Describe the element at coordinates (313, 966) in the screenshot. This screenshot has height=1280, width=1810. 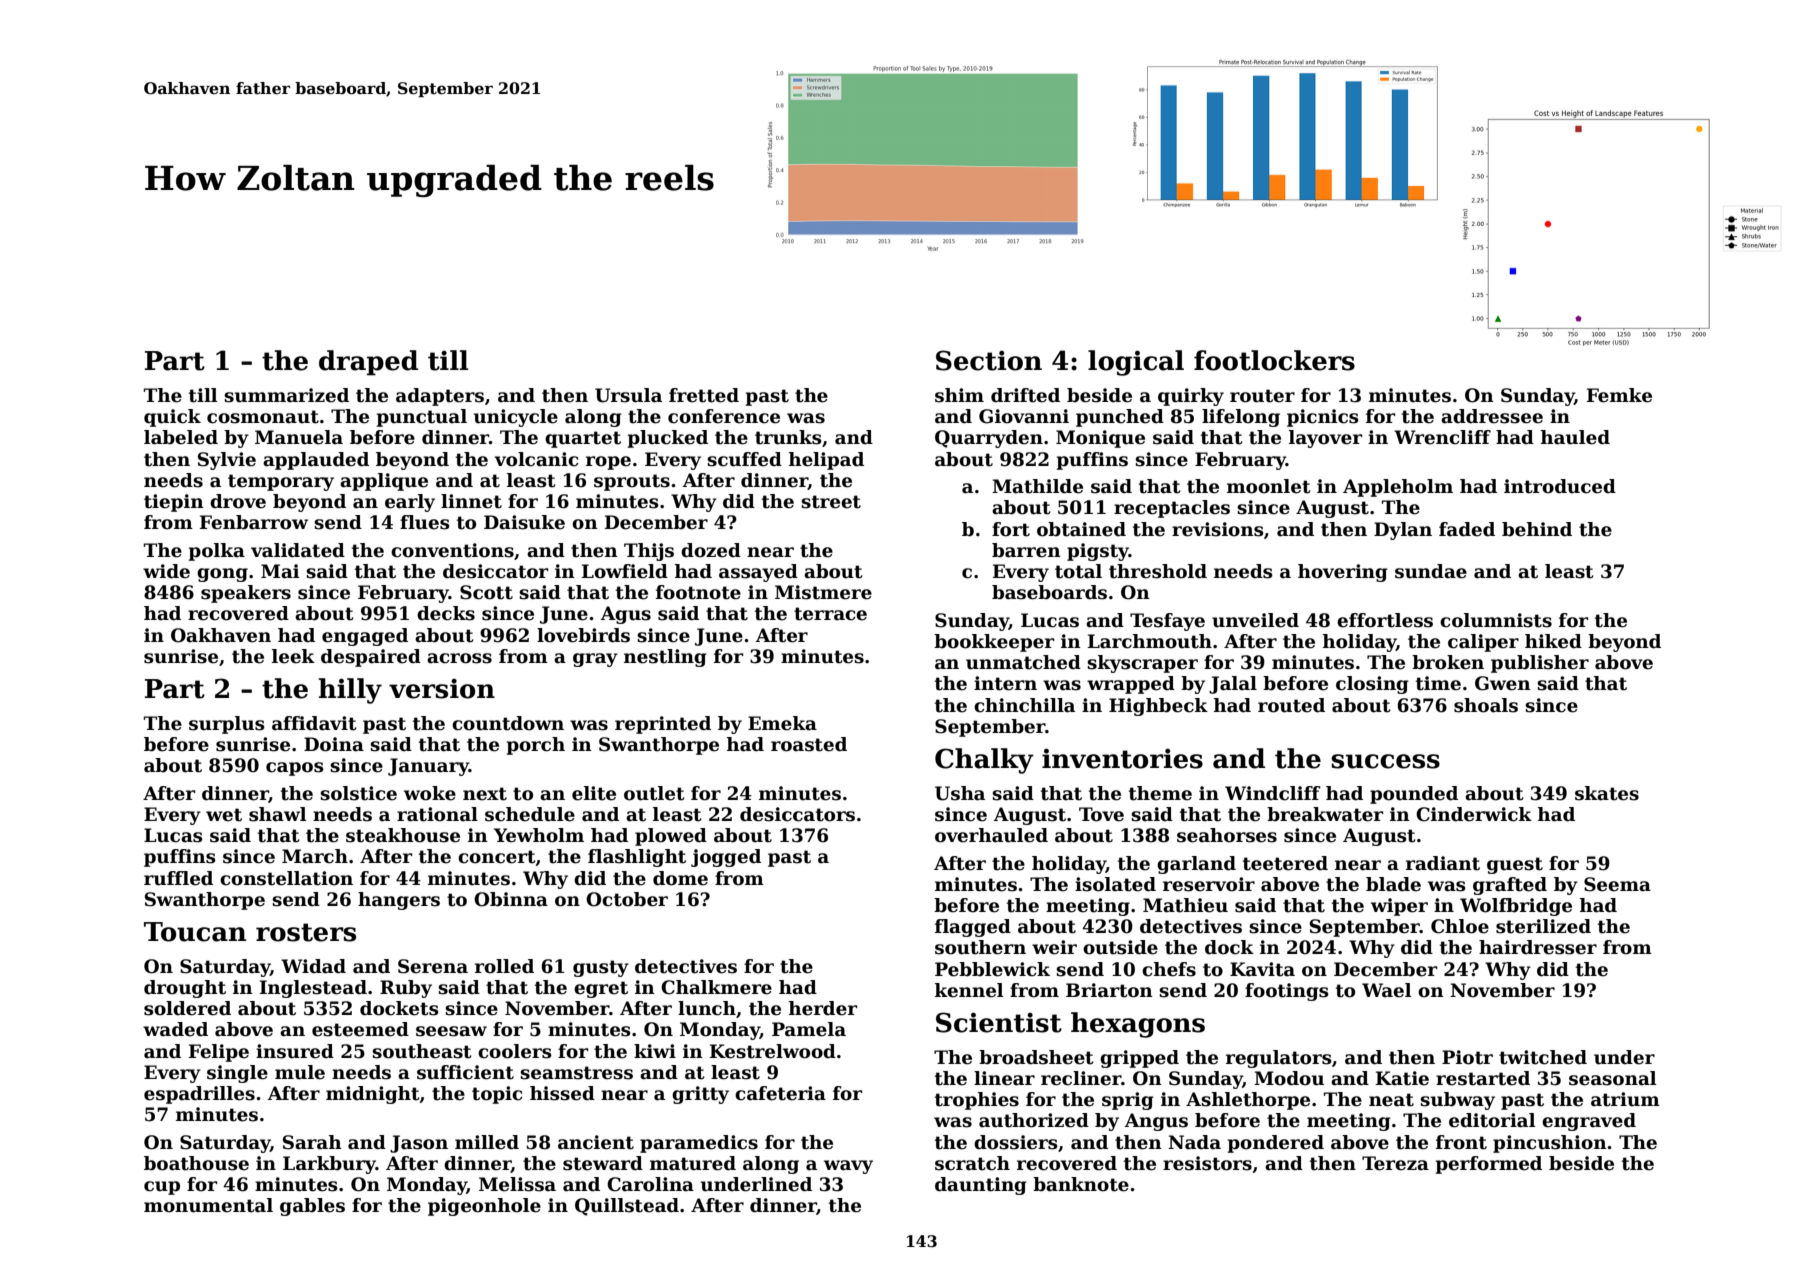
I see `Widad` at that location.
